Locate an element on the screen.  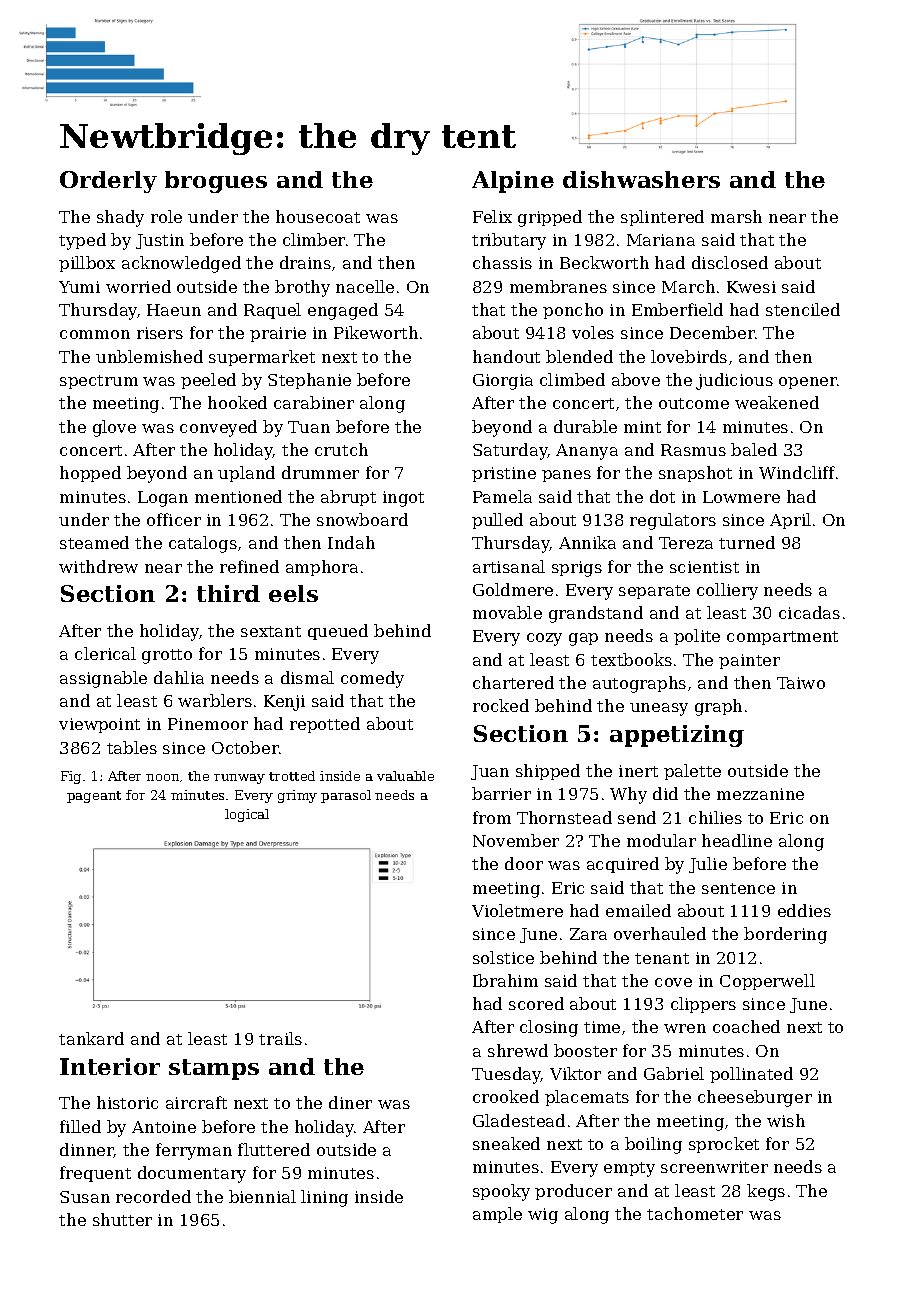
upland is located at coordinates (246, 474).
